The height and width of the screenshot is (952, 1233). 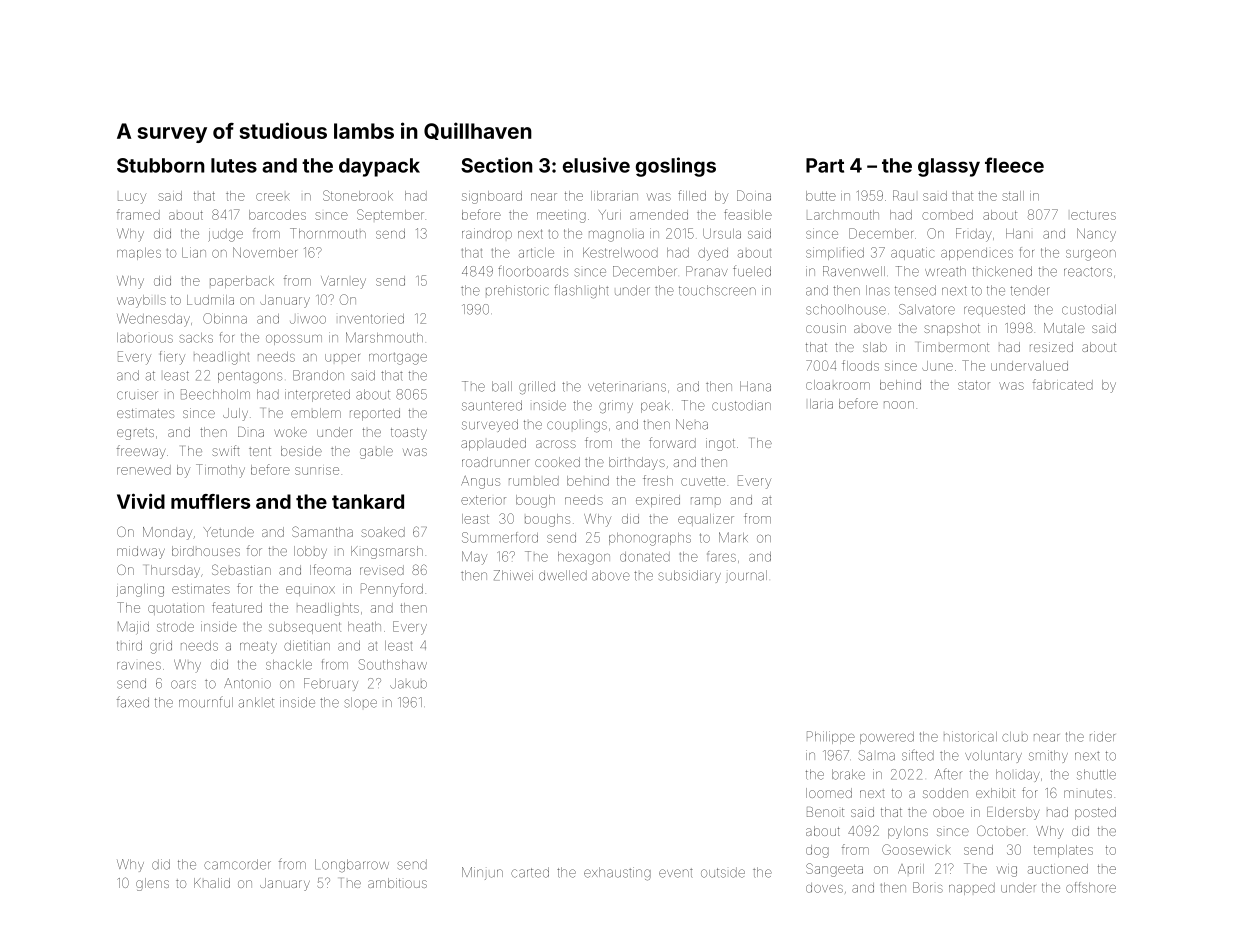 What do you see at coordinates (733, 537) in the screenshot?
I see `Mark` at bounding box center [733, 537].
